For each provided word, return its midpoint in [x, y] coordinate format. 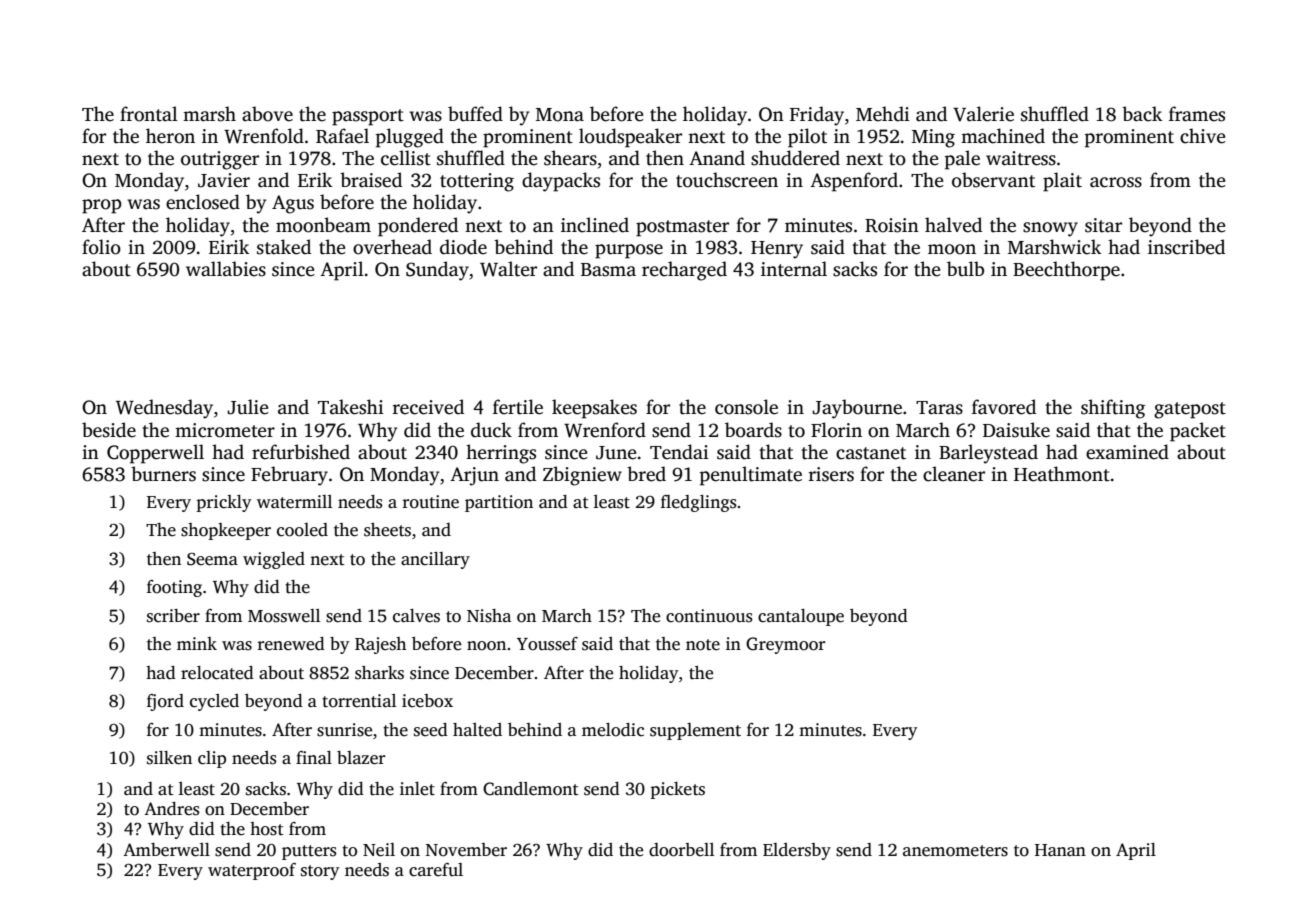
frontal [149, 114]
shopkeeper [226, 531]
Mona [560, 115]
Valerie [983, 114]
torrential [359, 701]
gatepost [1190, 410]
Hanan [1060, 850]
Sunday [437, 271]
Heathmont [1062, 474]
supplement [695, 731]
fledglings [698, 503]
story [320, 872]
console [746, 407]
